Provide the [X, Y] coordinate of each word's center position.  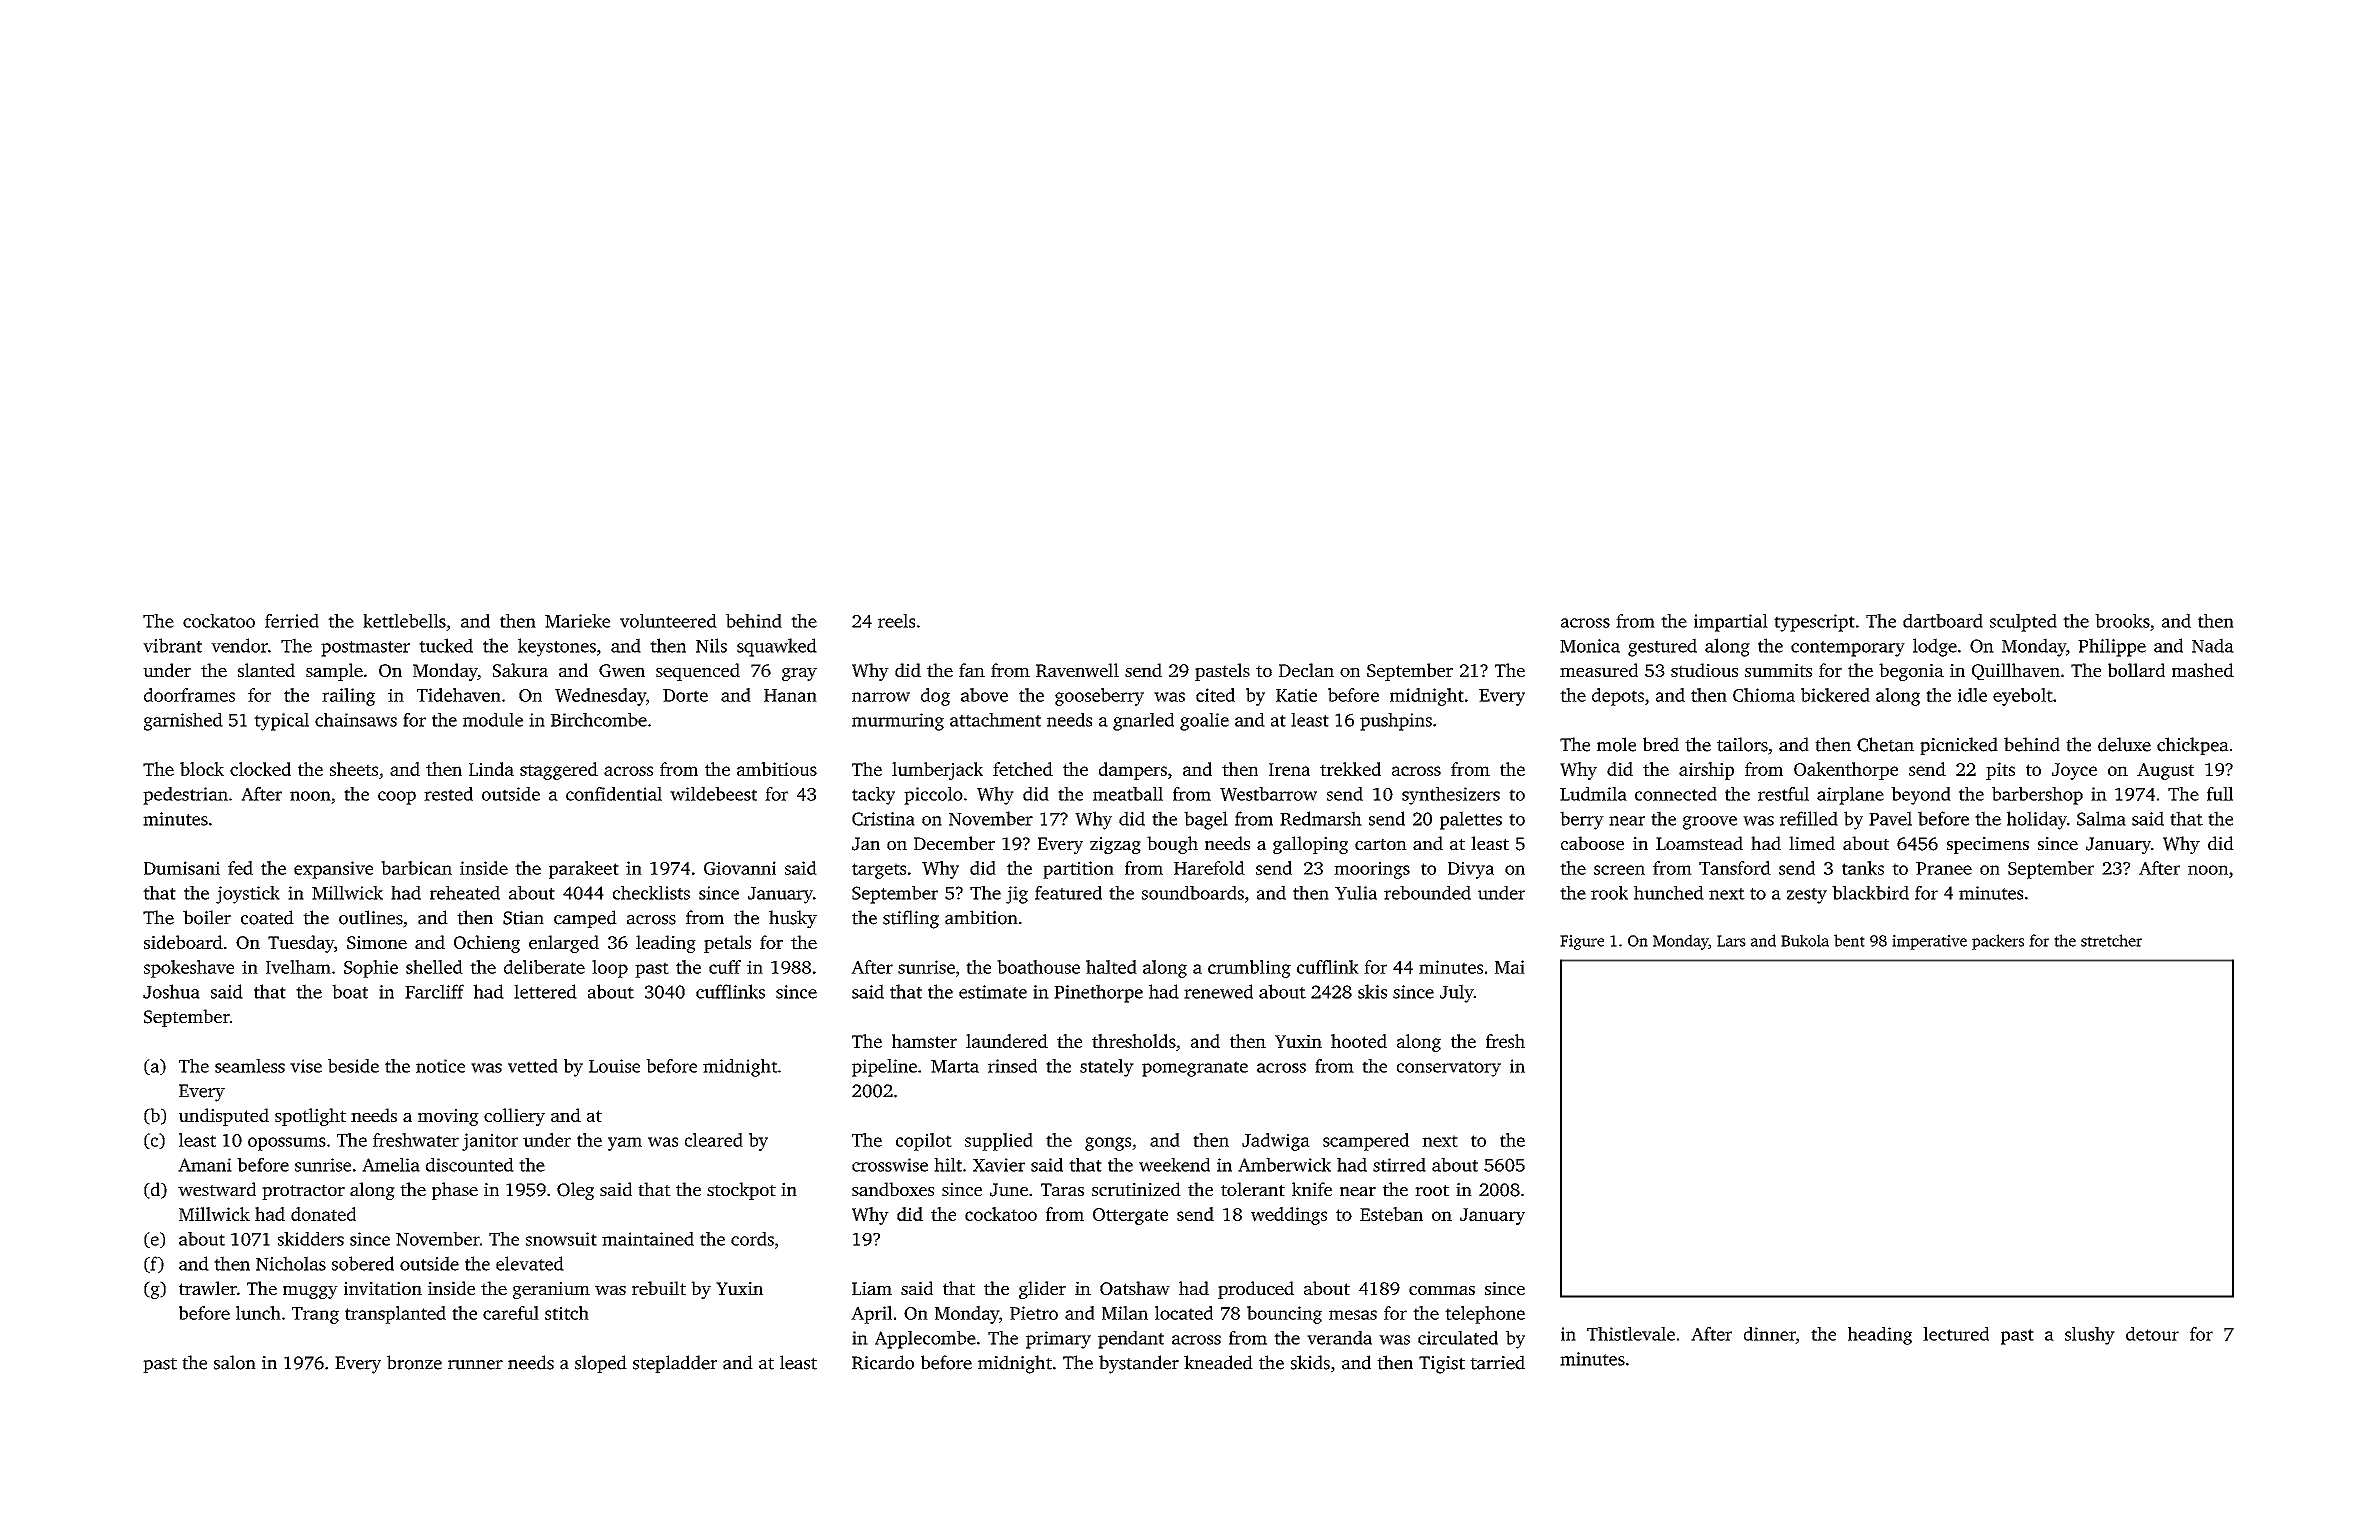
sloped [601, 1364]
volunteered [668, 621]
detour [2152, 1334]
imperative [1929, 942]
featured [1068, 893]
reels [896, 621]
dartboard [1943, 621]
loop [610, 969]
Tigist [1442, 1365]
